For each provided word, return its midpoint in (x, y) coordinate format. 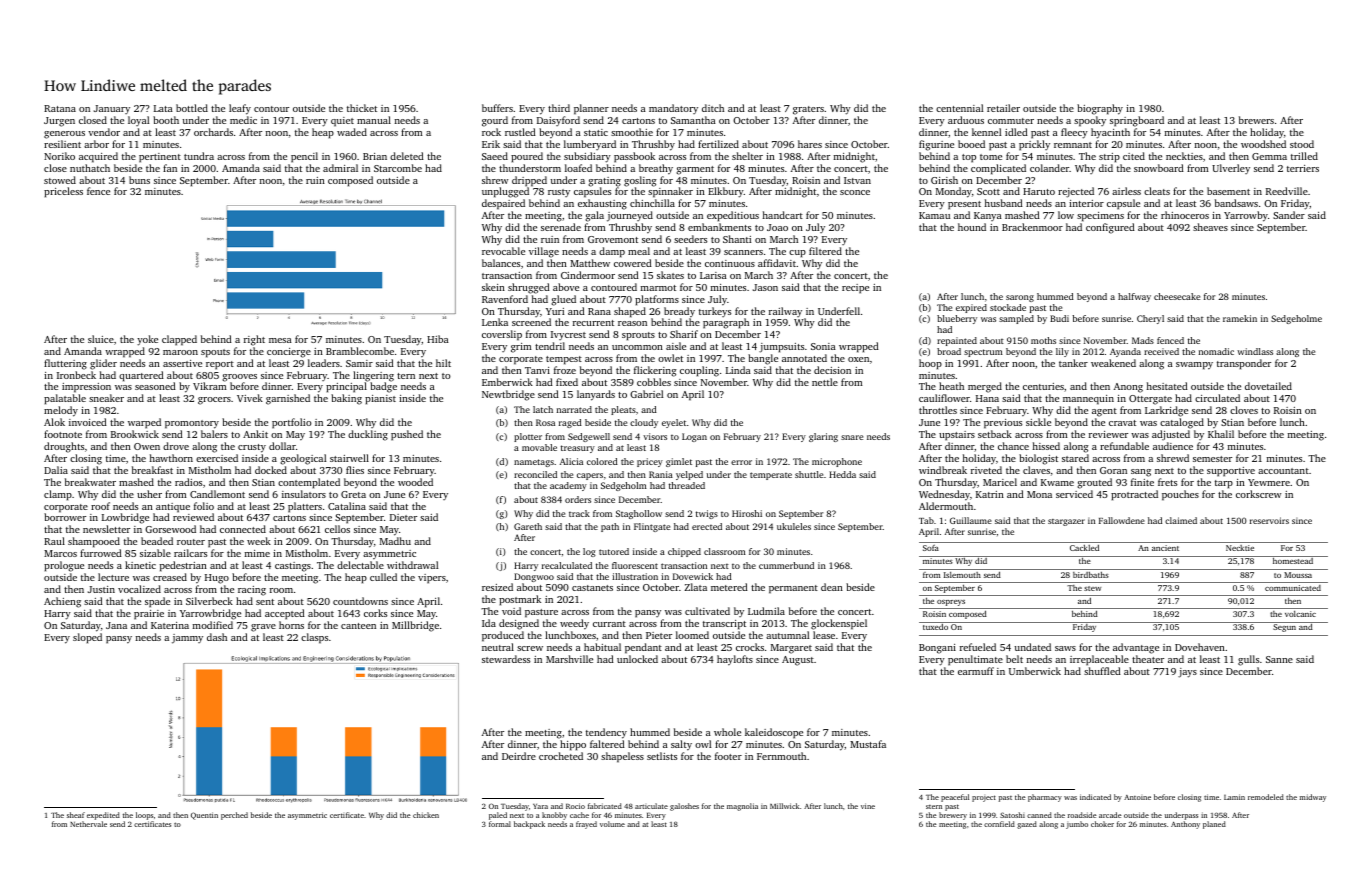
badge (383, 387)
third (559, 108)
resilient (62, 144)
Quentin (204, 816)
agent (1104, 412)
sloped (87, 638)
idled (1016, 132)
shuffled (1102, 671)
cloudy (644, 423)
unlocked (637, 659)
